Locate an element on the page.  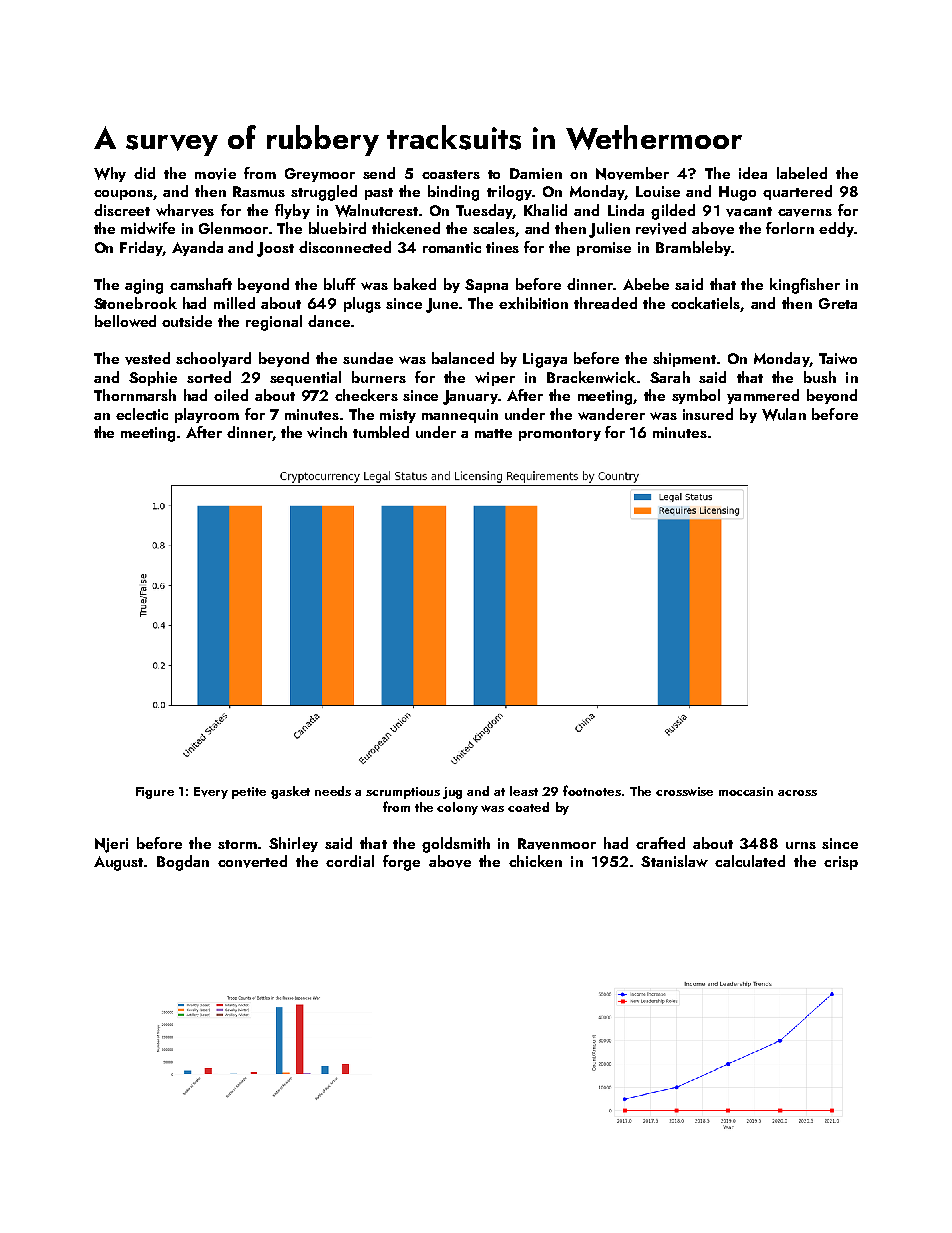
insured is located at coordinates (708, 414).
